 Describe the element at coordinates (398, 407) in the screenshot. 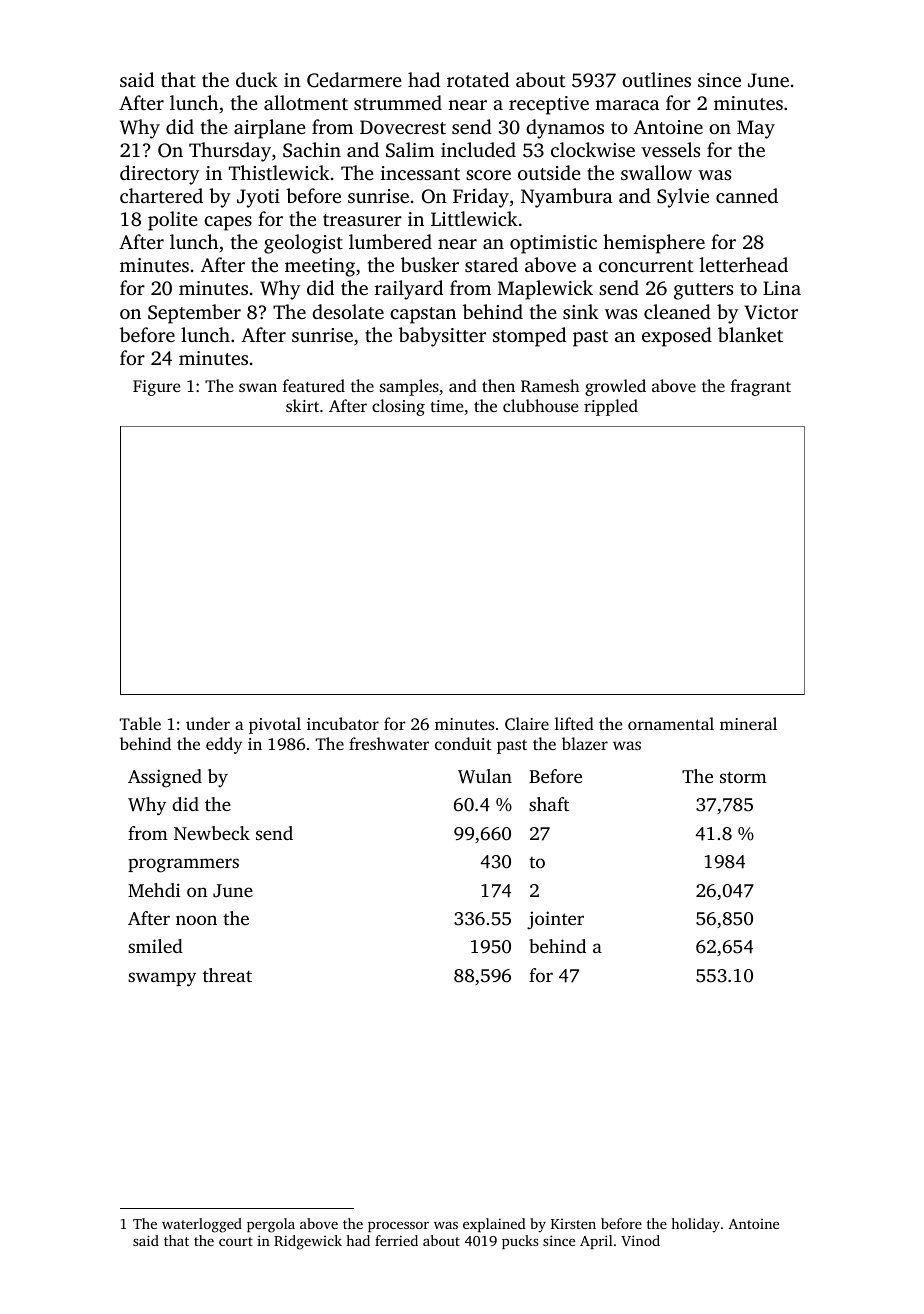

I see `closing` at that location.
